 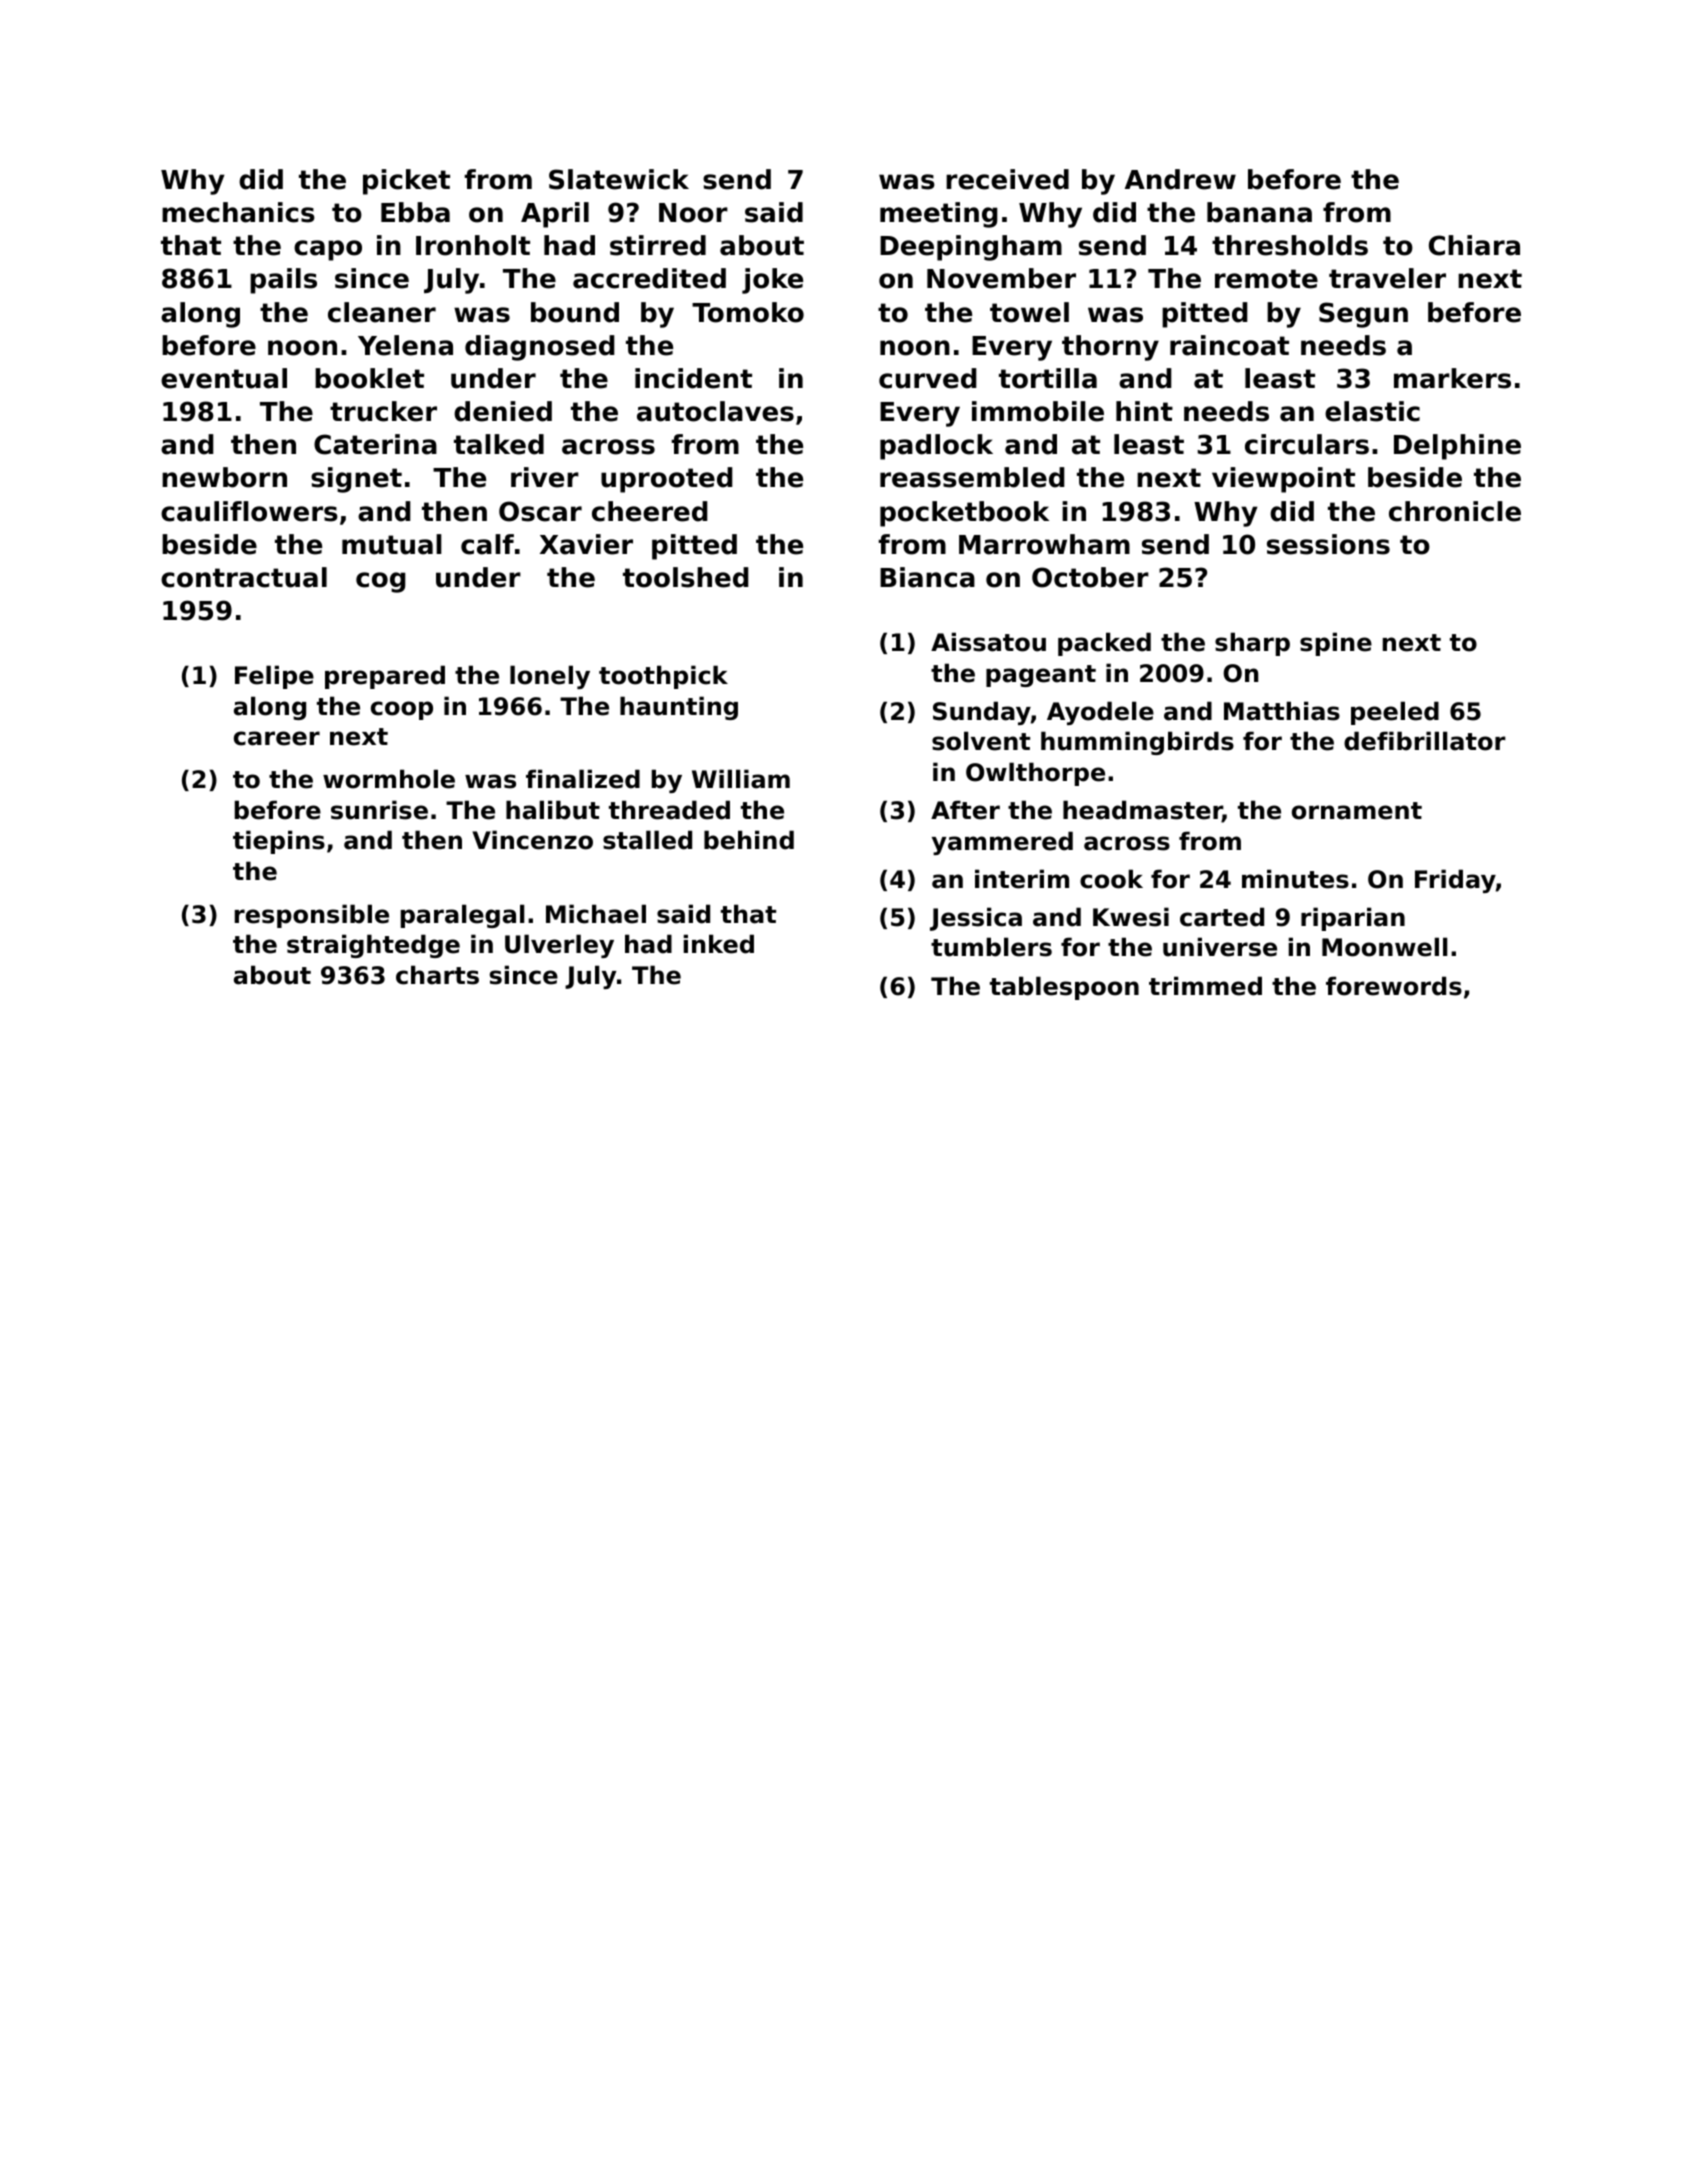 I want to click on received, so click(x=1007, y=179).
